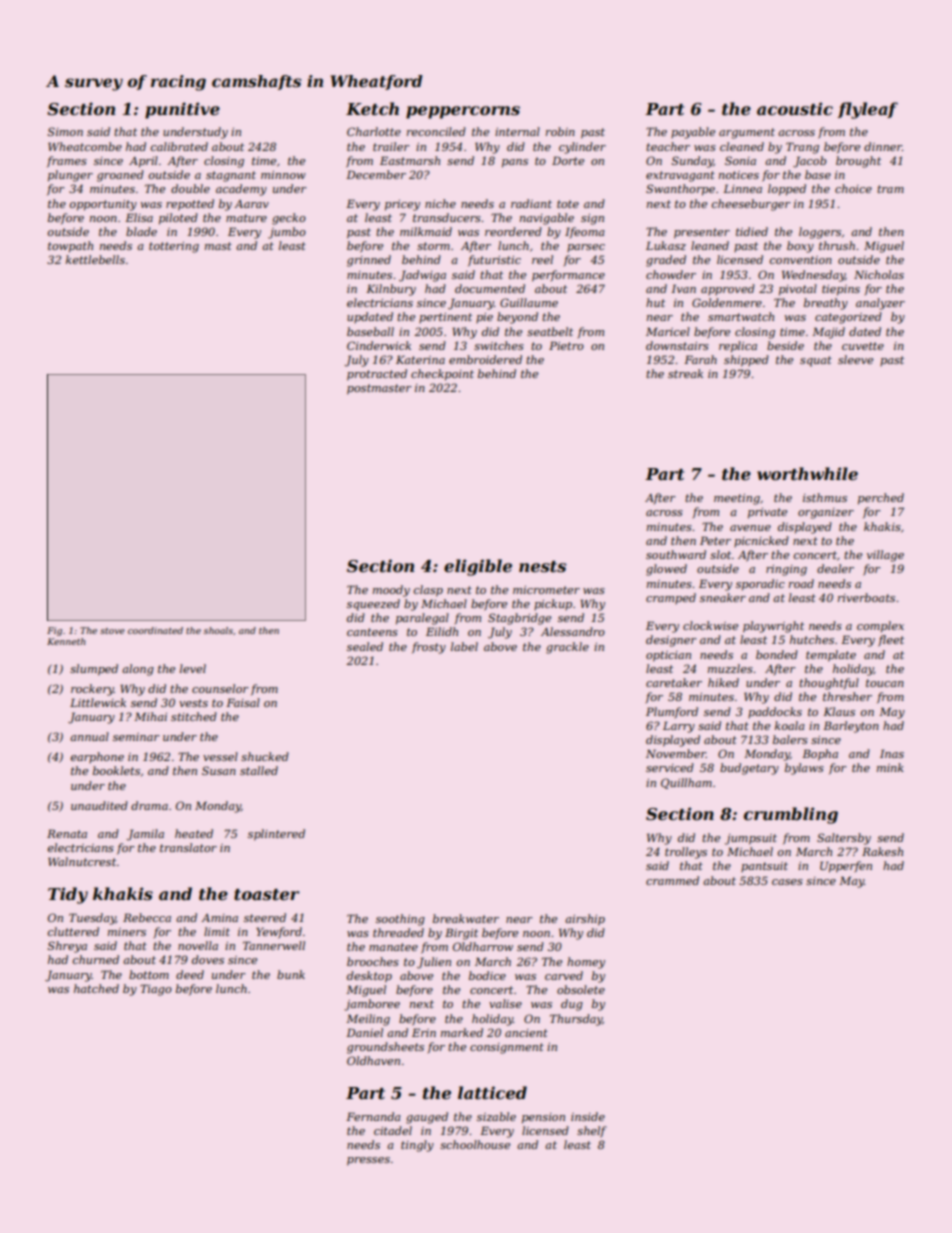  Describe the element at coordinates (846, 867) in the page. I see `Upperfen` at that location.
